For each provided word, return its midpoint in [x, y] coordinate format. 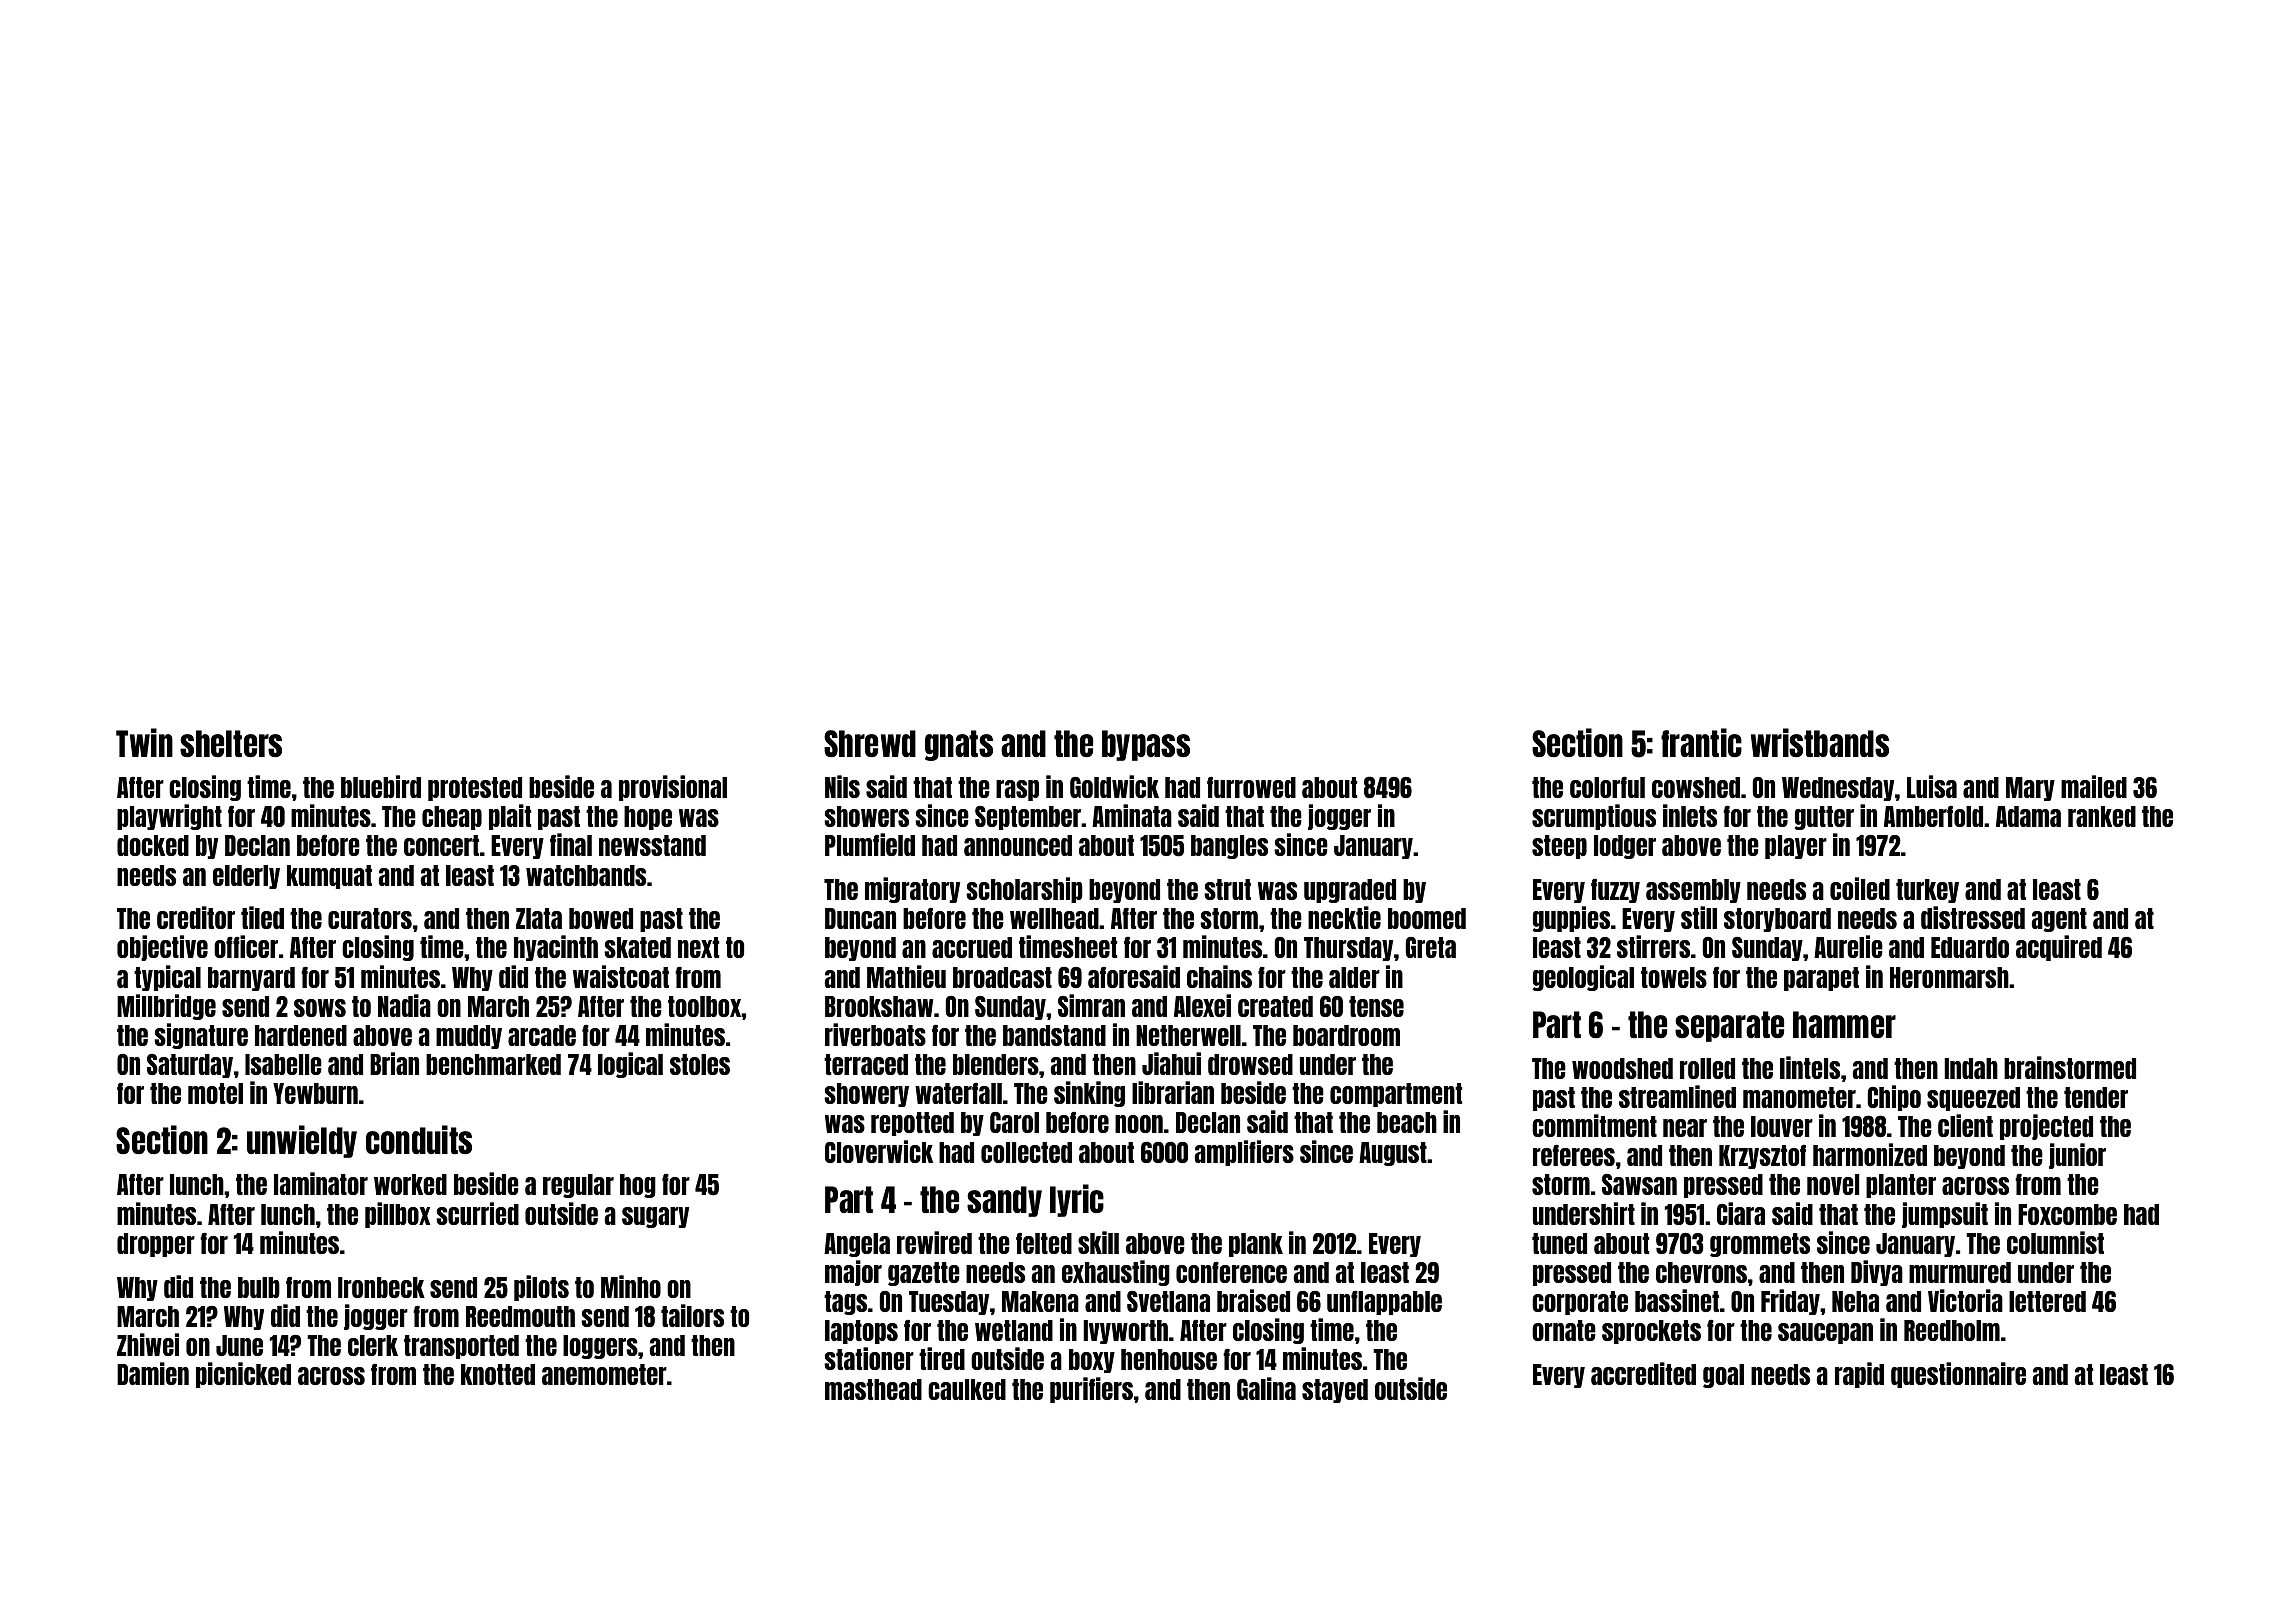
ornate [1564, 1330]
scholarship [1024, 890]
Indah [1971, 1068]
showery [866, 1095]
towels [1674, 977]
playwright [169, 817]
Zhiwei [148, 1344]
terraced [866, 1064]
